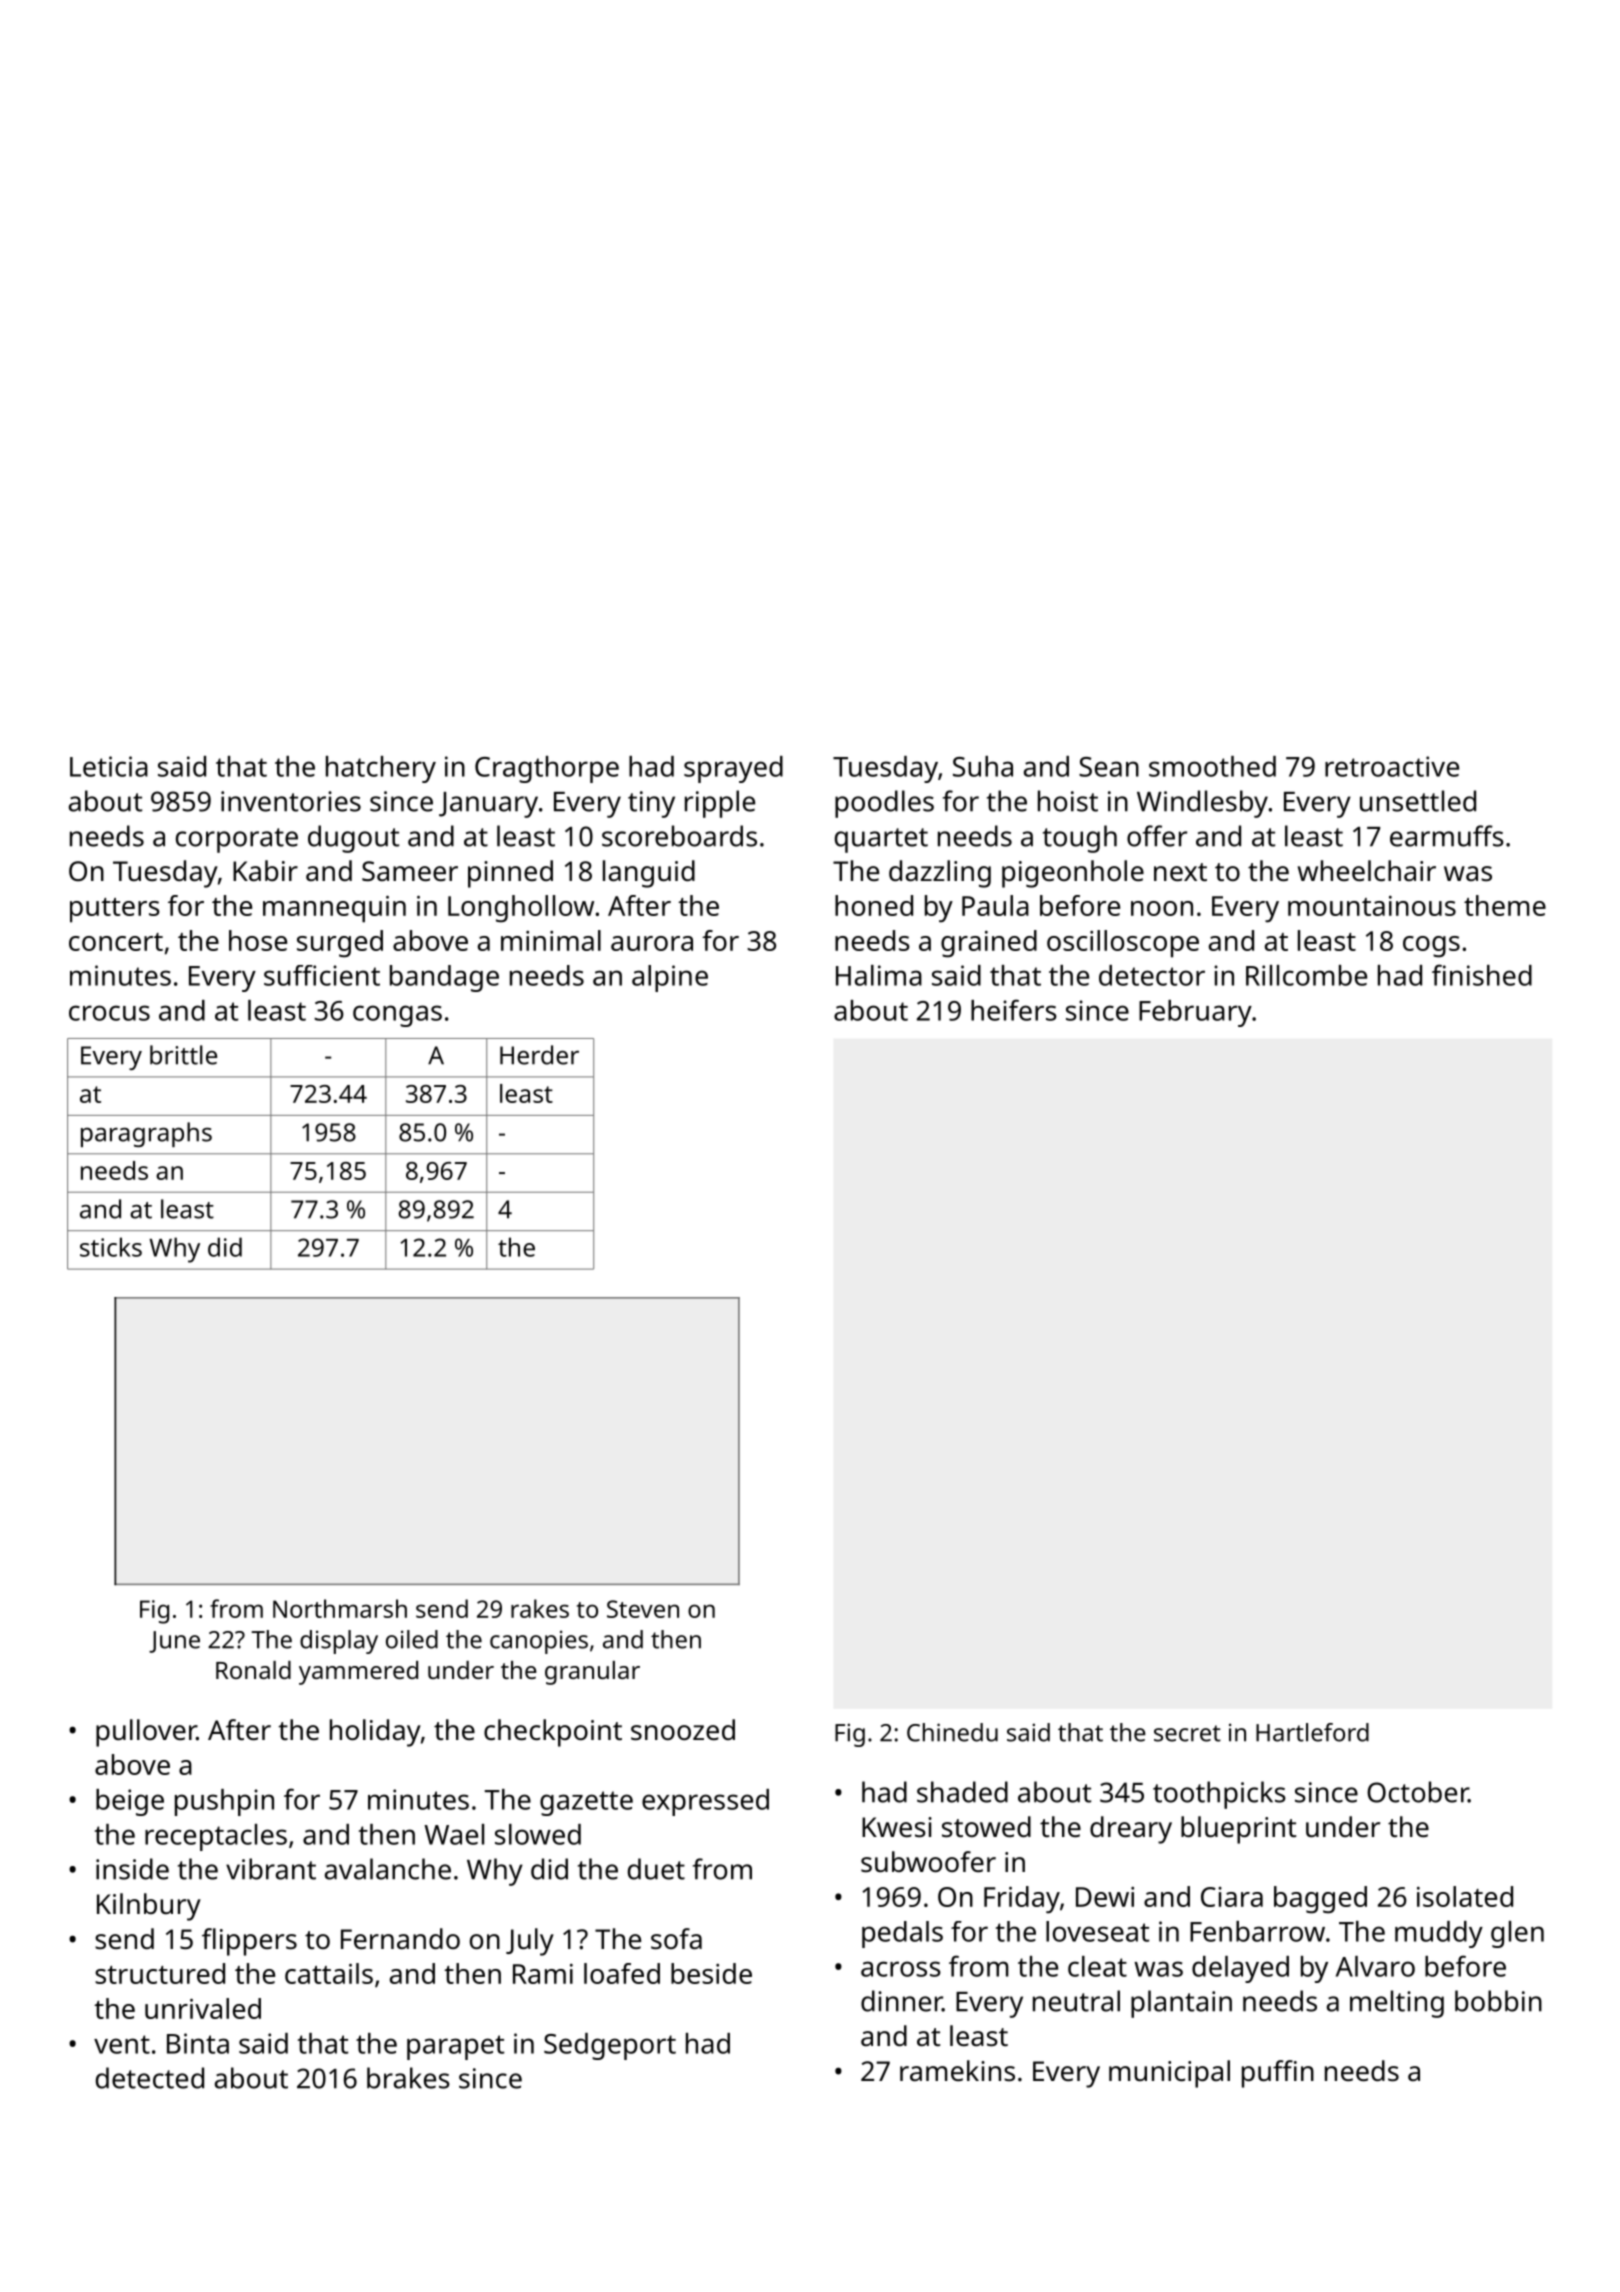 Image resolution: width=1620 pixels, height=2292 pixels. Describe the element at coordinates (643, 1609) in the image. I see `Steven` at that location.
